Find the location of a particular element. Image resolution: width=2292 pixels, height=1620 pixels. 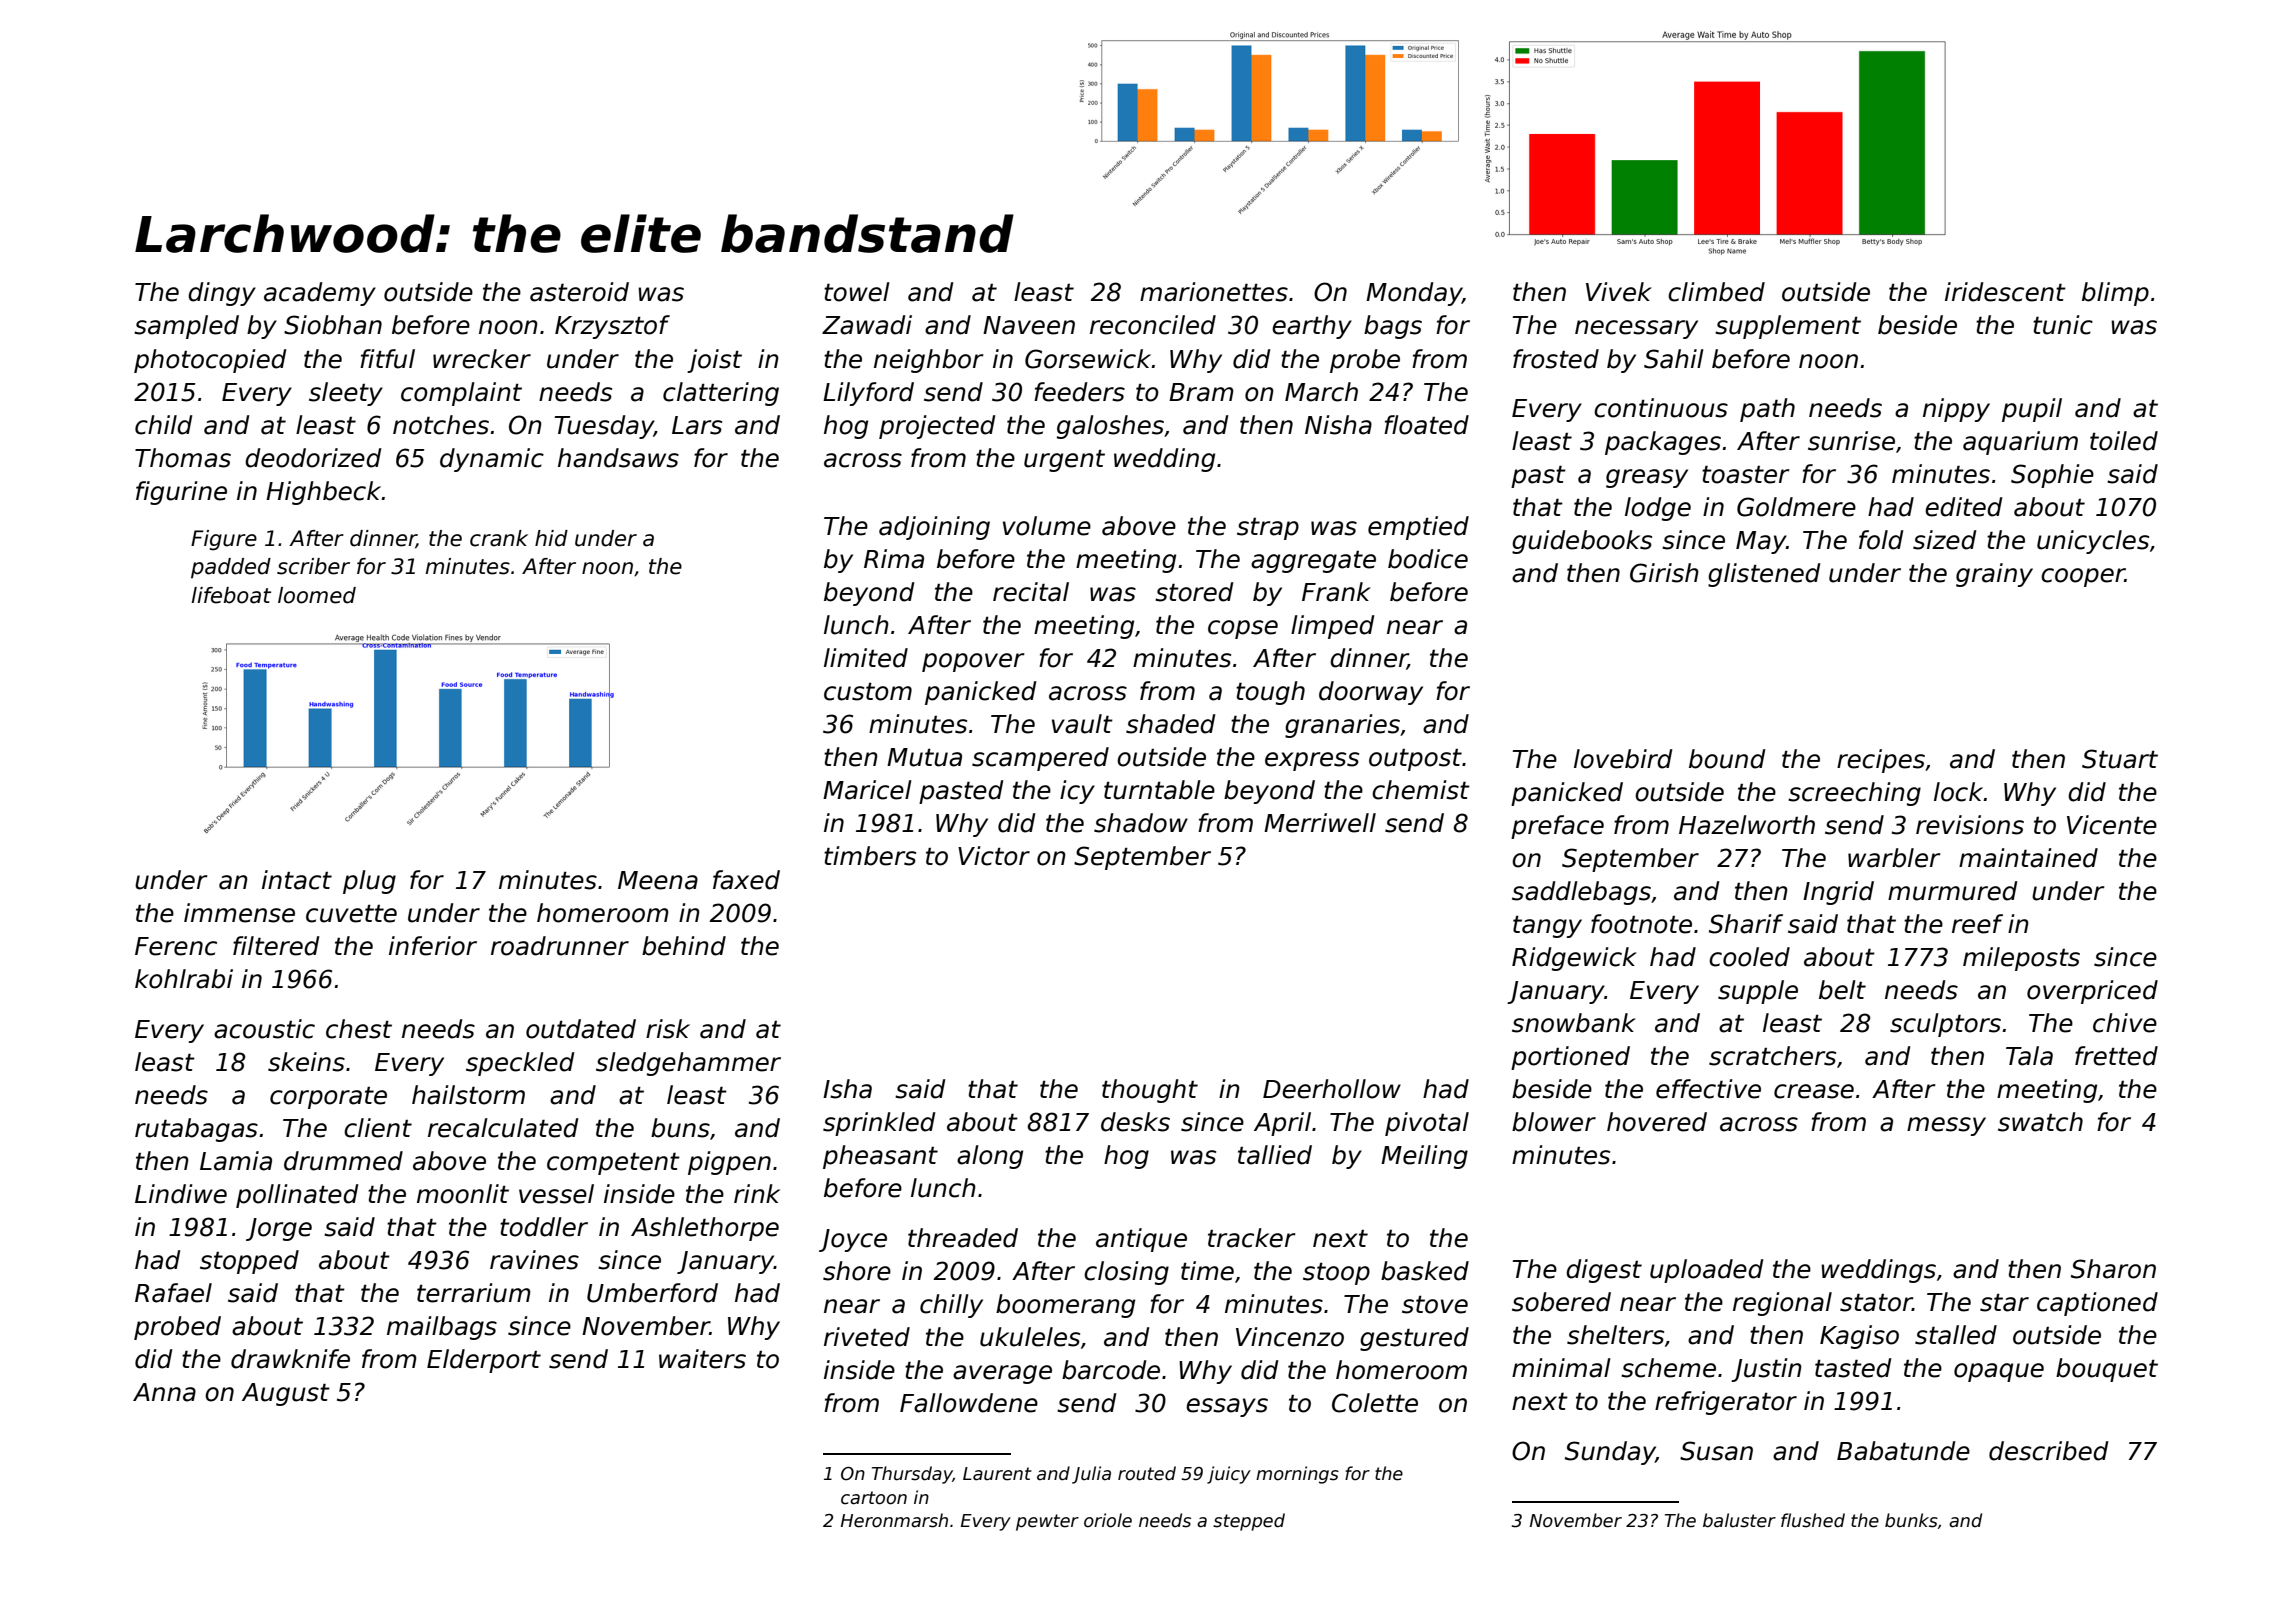

Elderport is located at coordinates (484, 1361).
